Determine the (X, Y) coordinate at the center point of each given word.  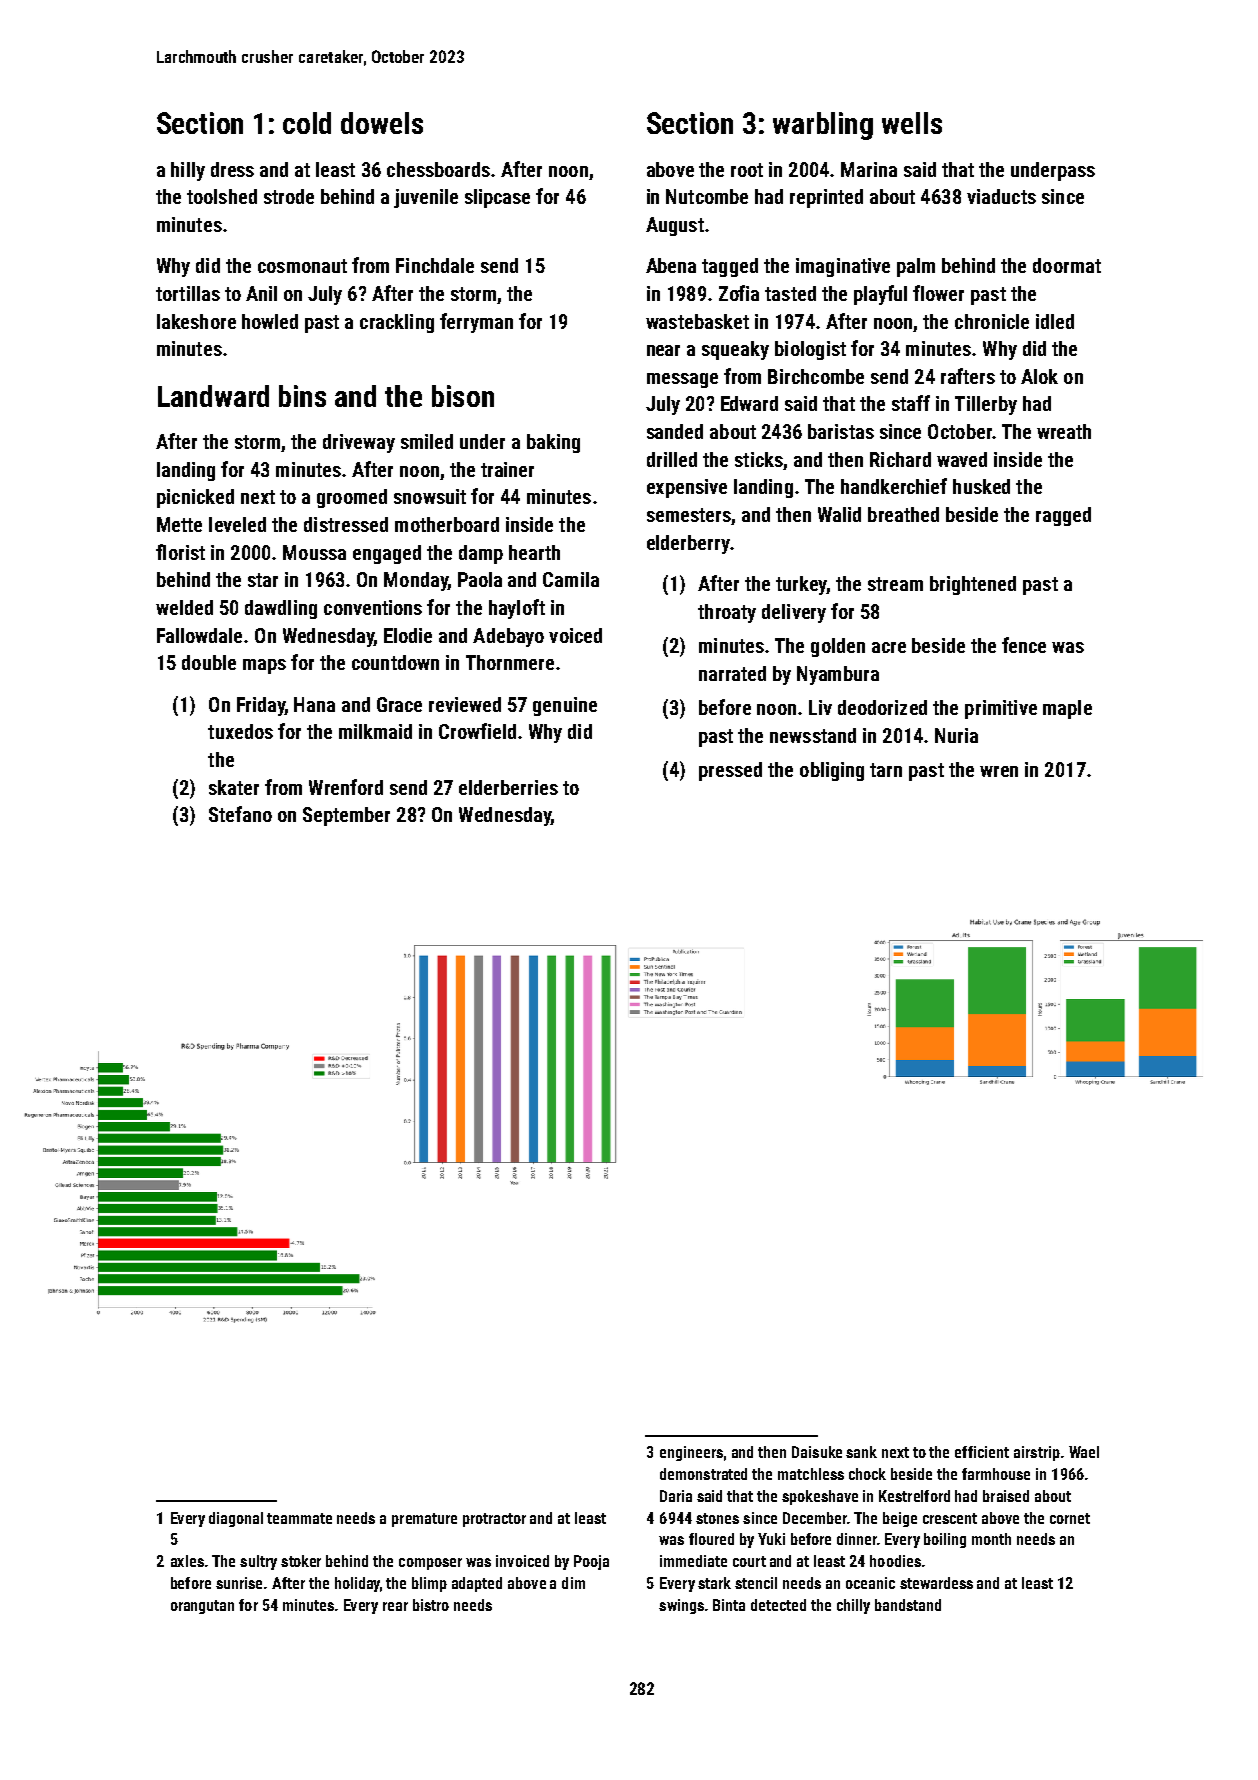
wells (912, 123)
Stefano (240, 814)
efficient (982, 1452)
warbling (823, 126)
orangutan (202, 1607)
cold (307, 123)
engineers (691, 1453)
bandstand (908, 1605)
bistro (431, 1605)
